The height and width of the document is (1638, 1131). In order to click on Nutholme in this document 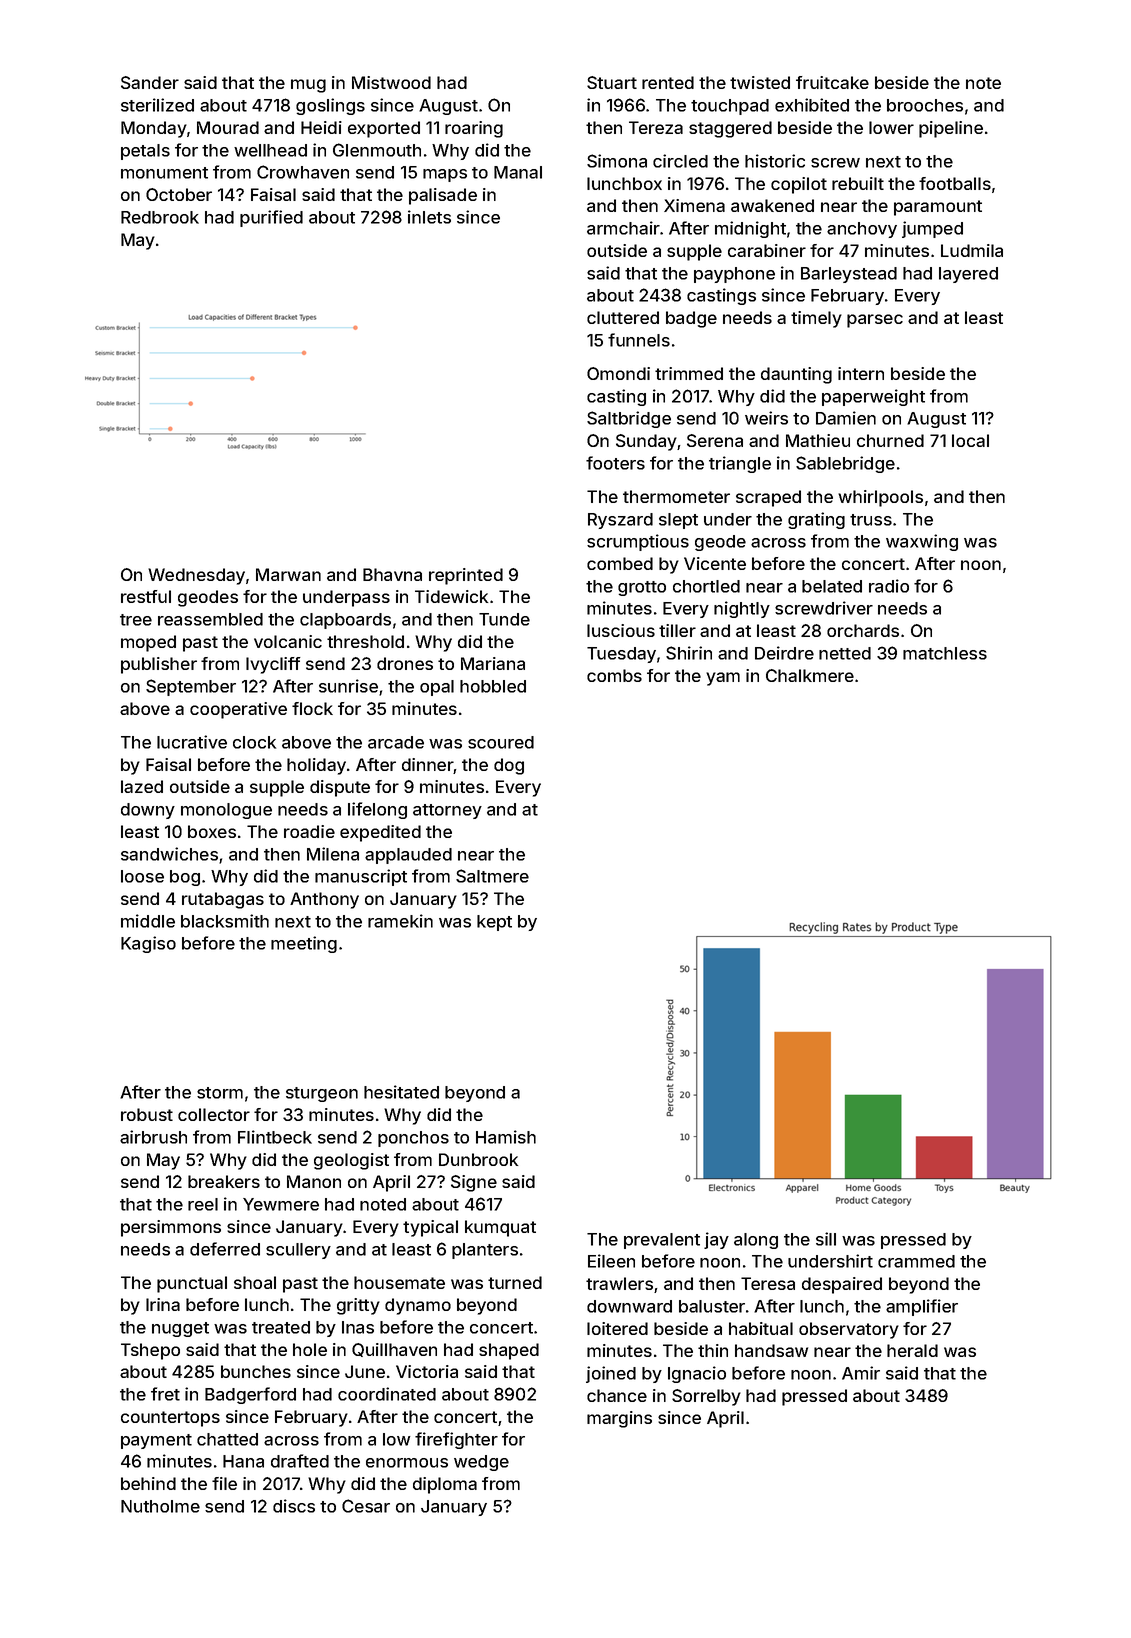, I will do `click(160, 1506)`.
